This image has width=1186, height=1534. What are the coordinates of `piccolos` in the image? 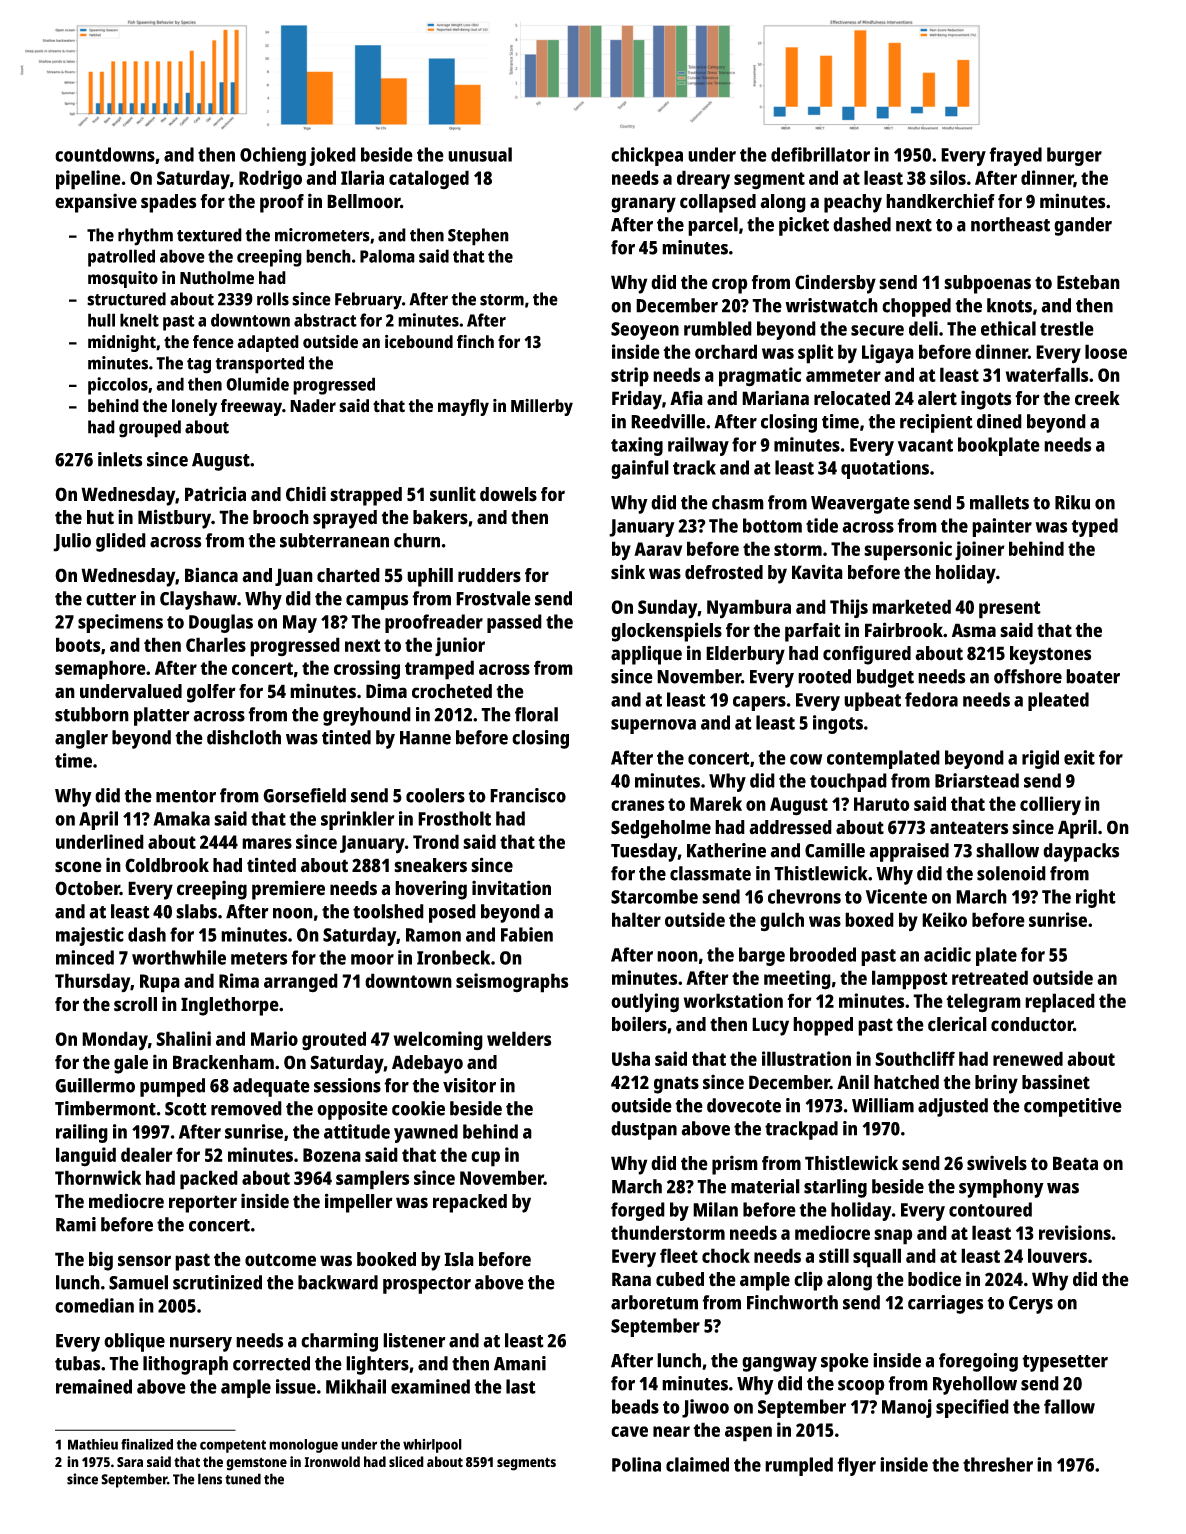 It's located at (118, 386).
